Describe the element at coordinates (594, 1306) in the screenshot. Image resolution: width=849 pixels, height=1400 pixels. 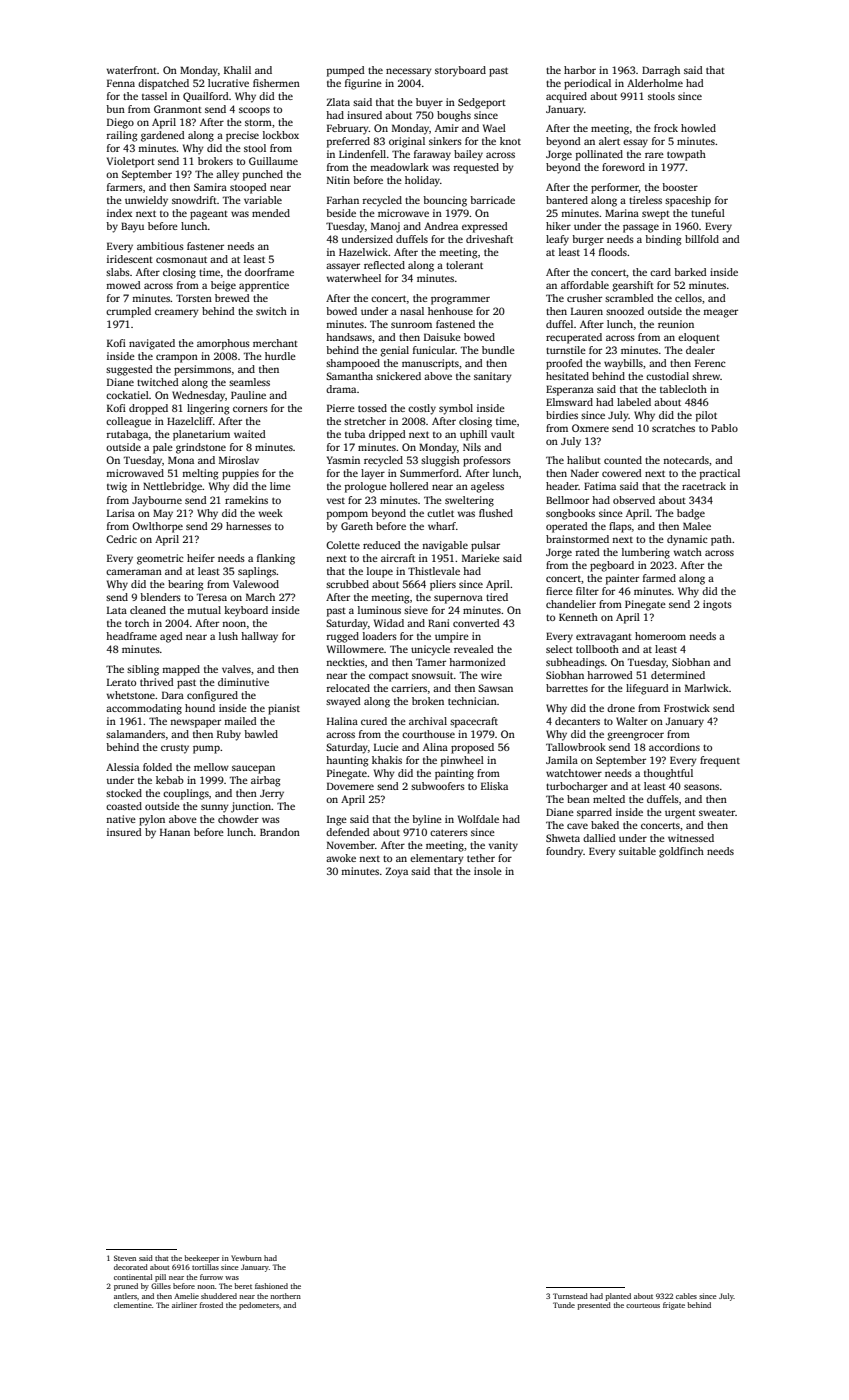
I see `presented` at that location.
